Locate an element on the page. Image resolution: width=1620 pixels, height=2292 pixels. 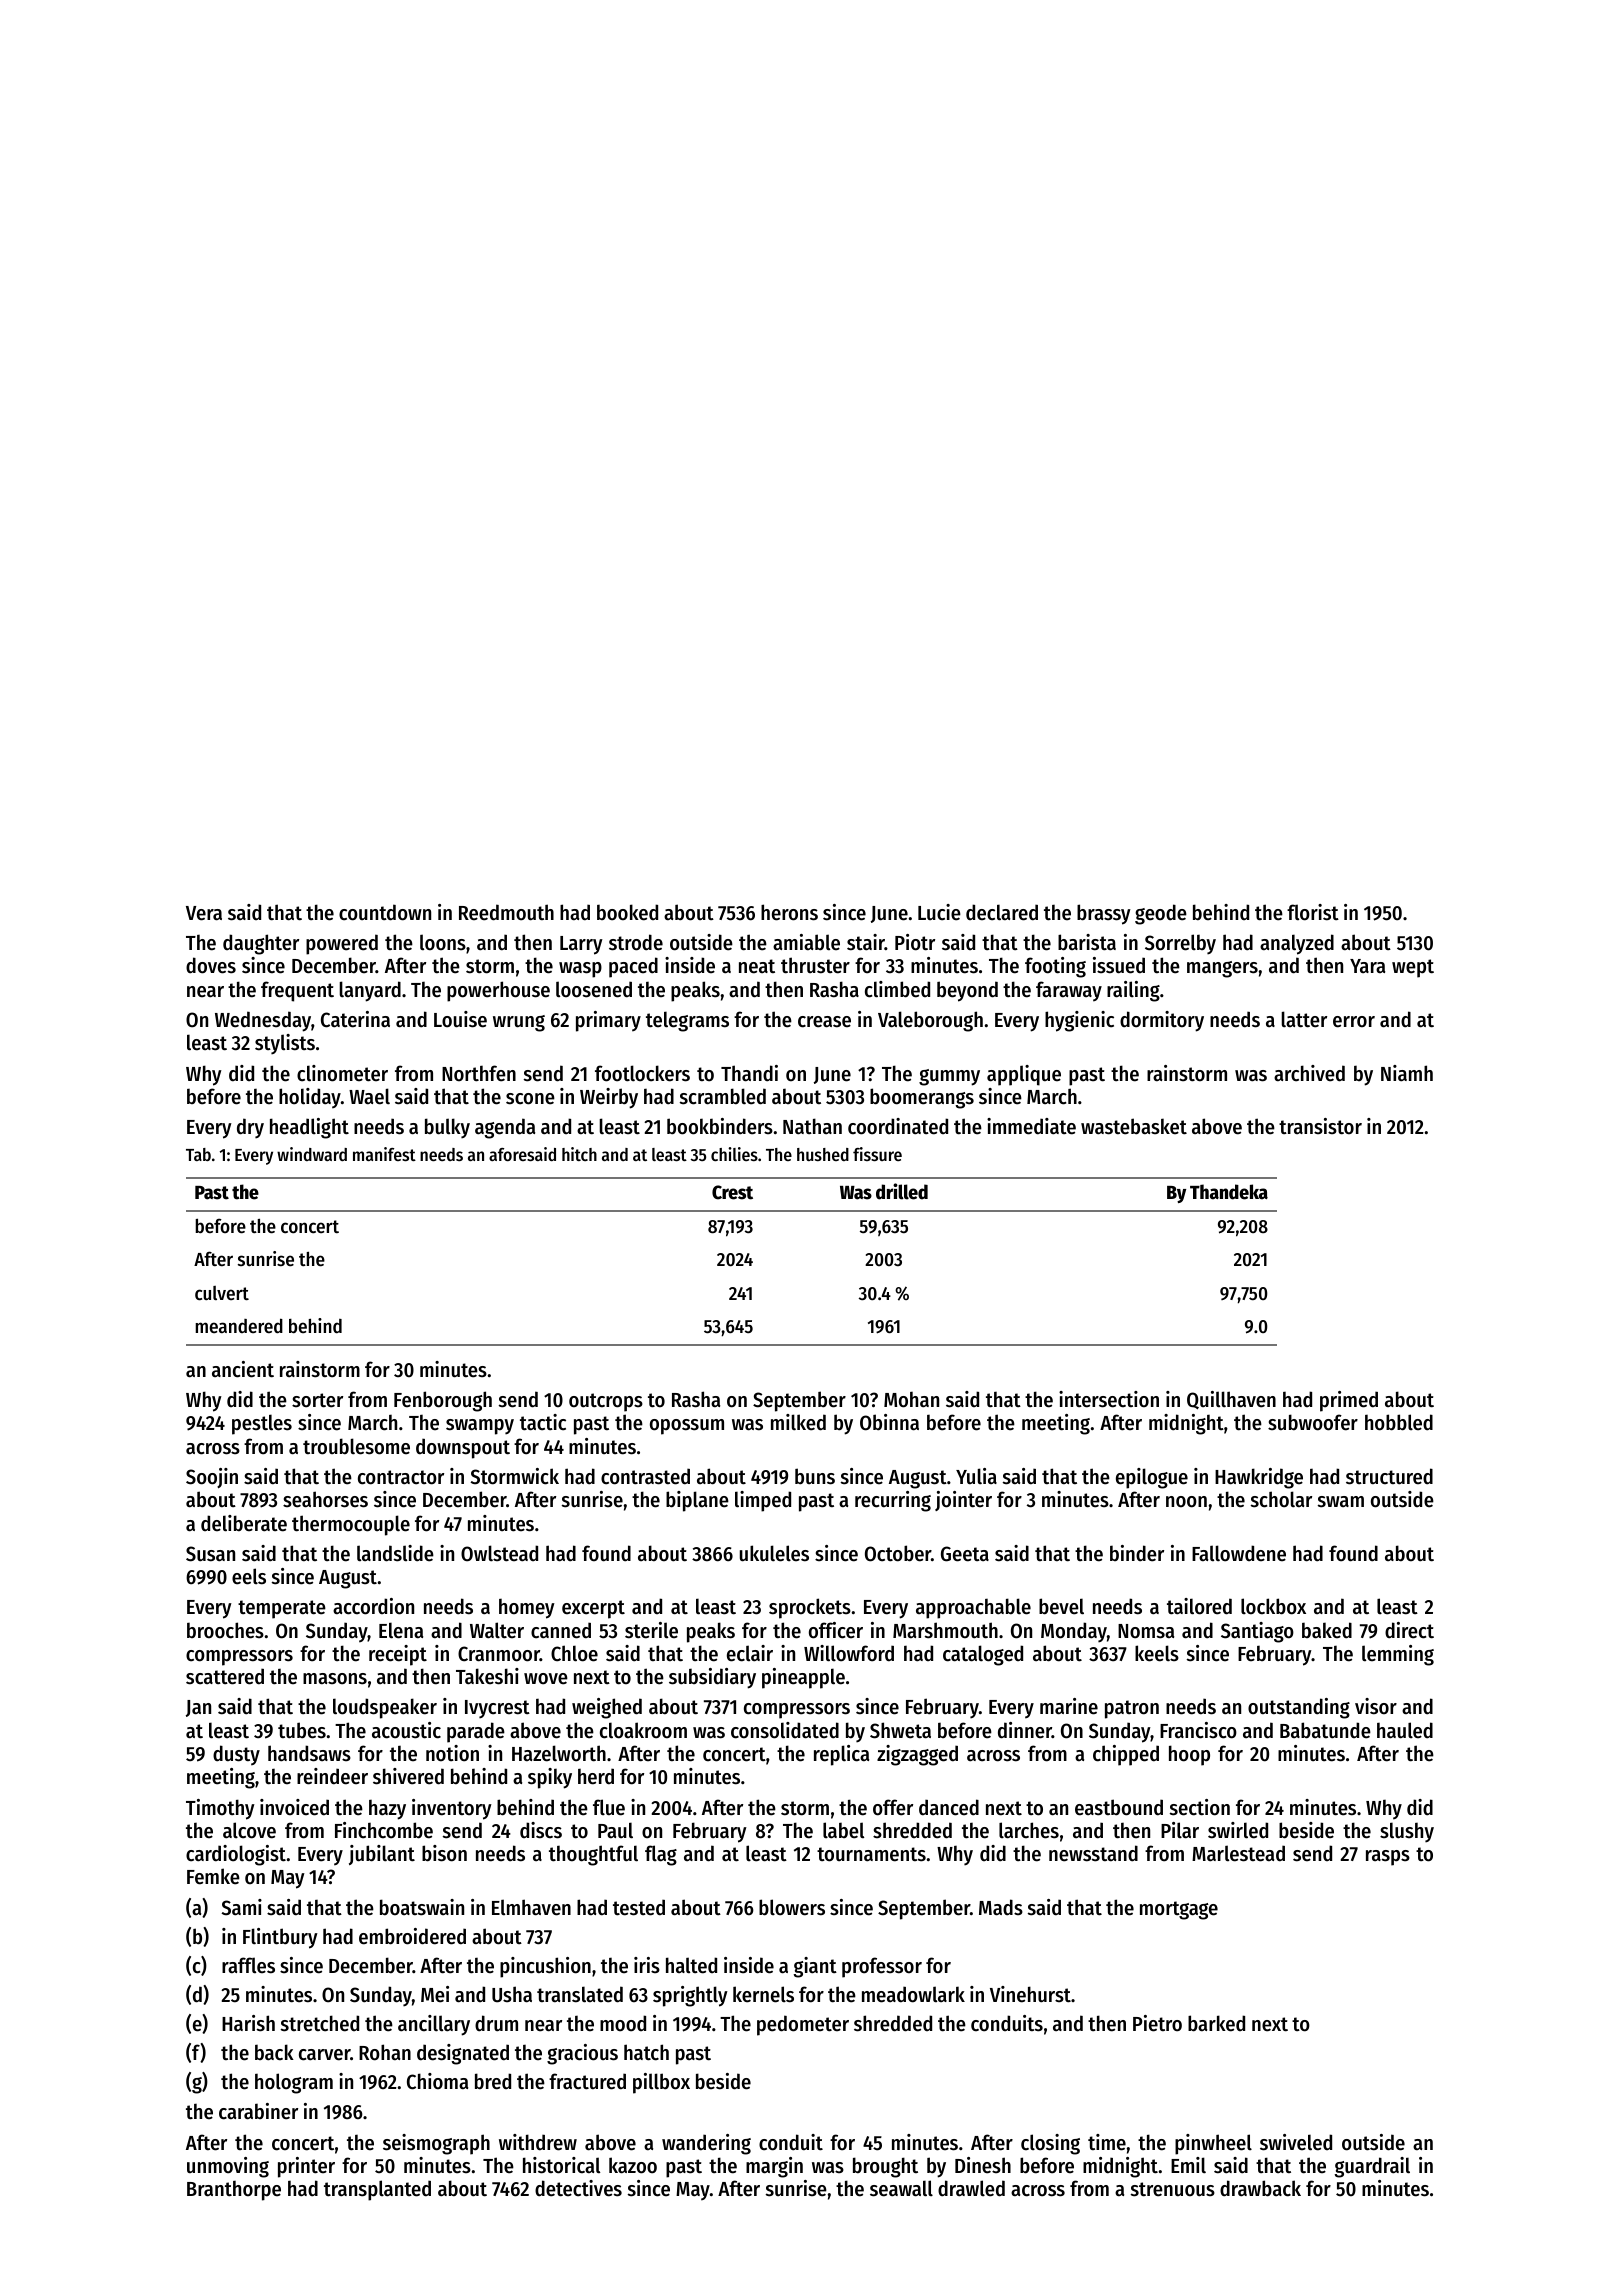
jubilant is located at coordinates (382, 1855).
